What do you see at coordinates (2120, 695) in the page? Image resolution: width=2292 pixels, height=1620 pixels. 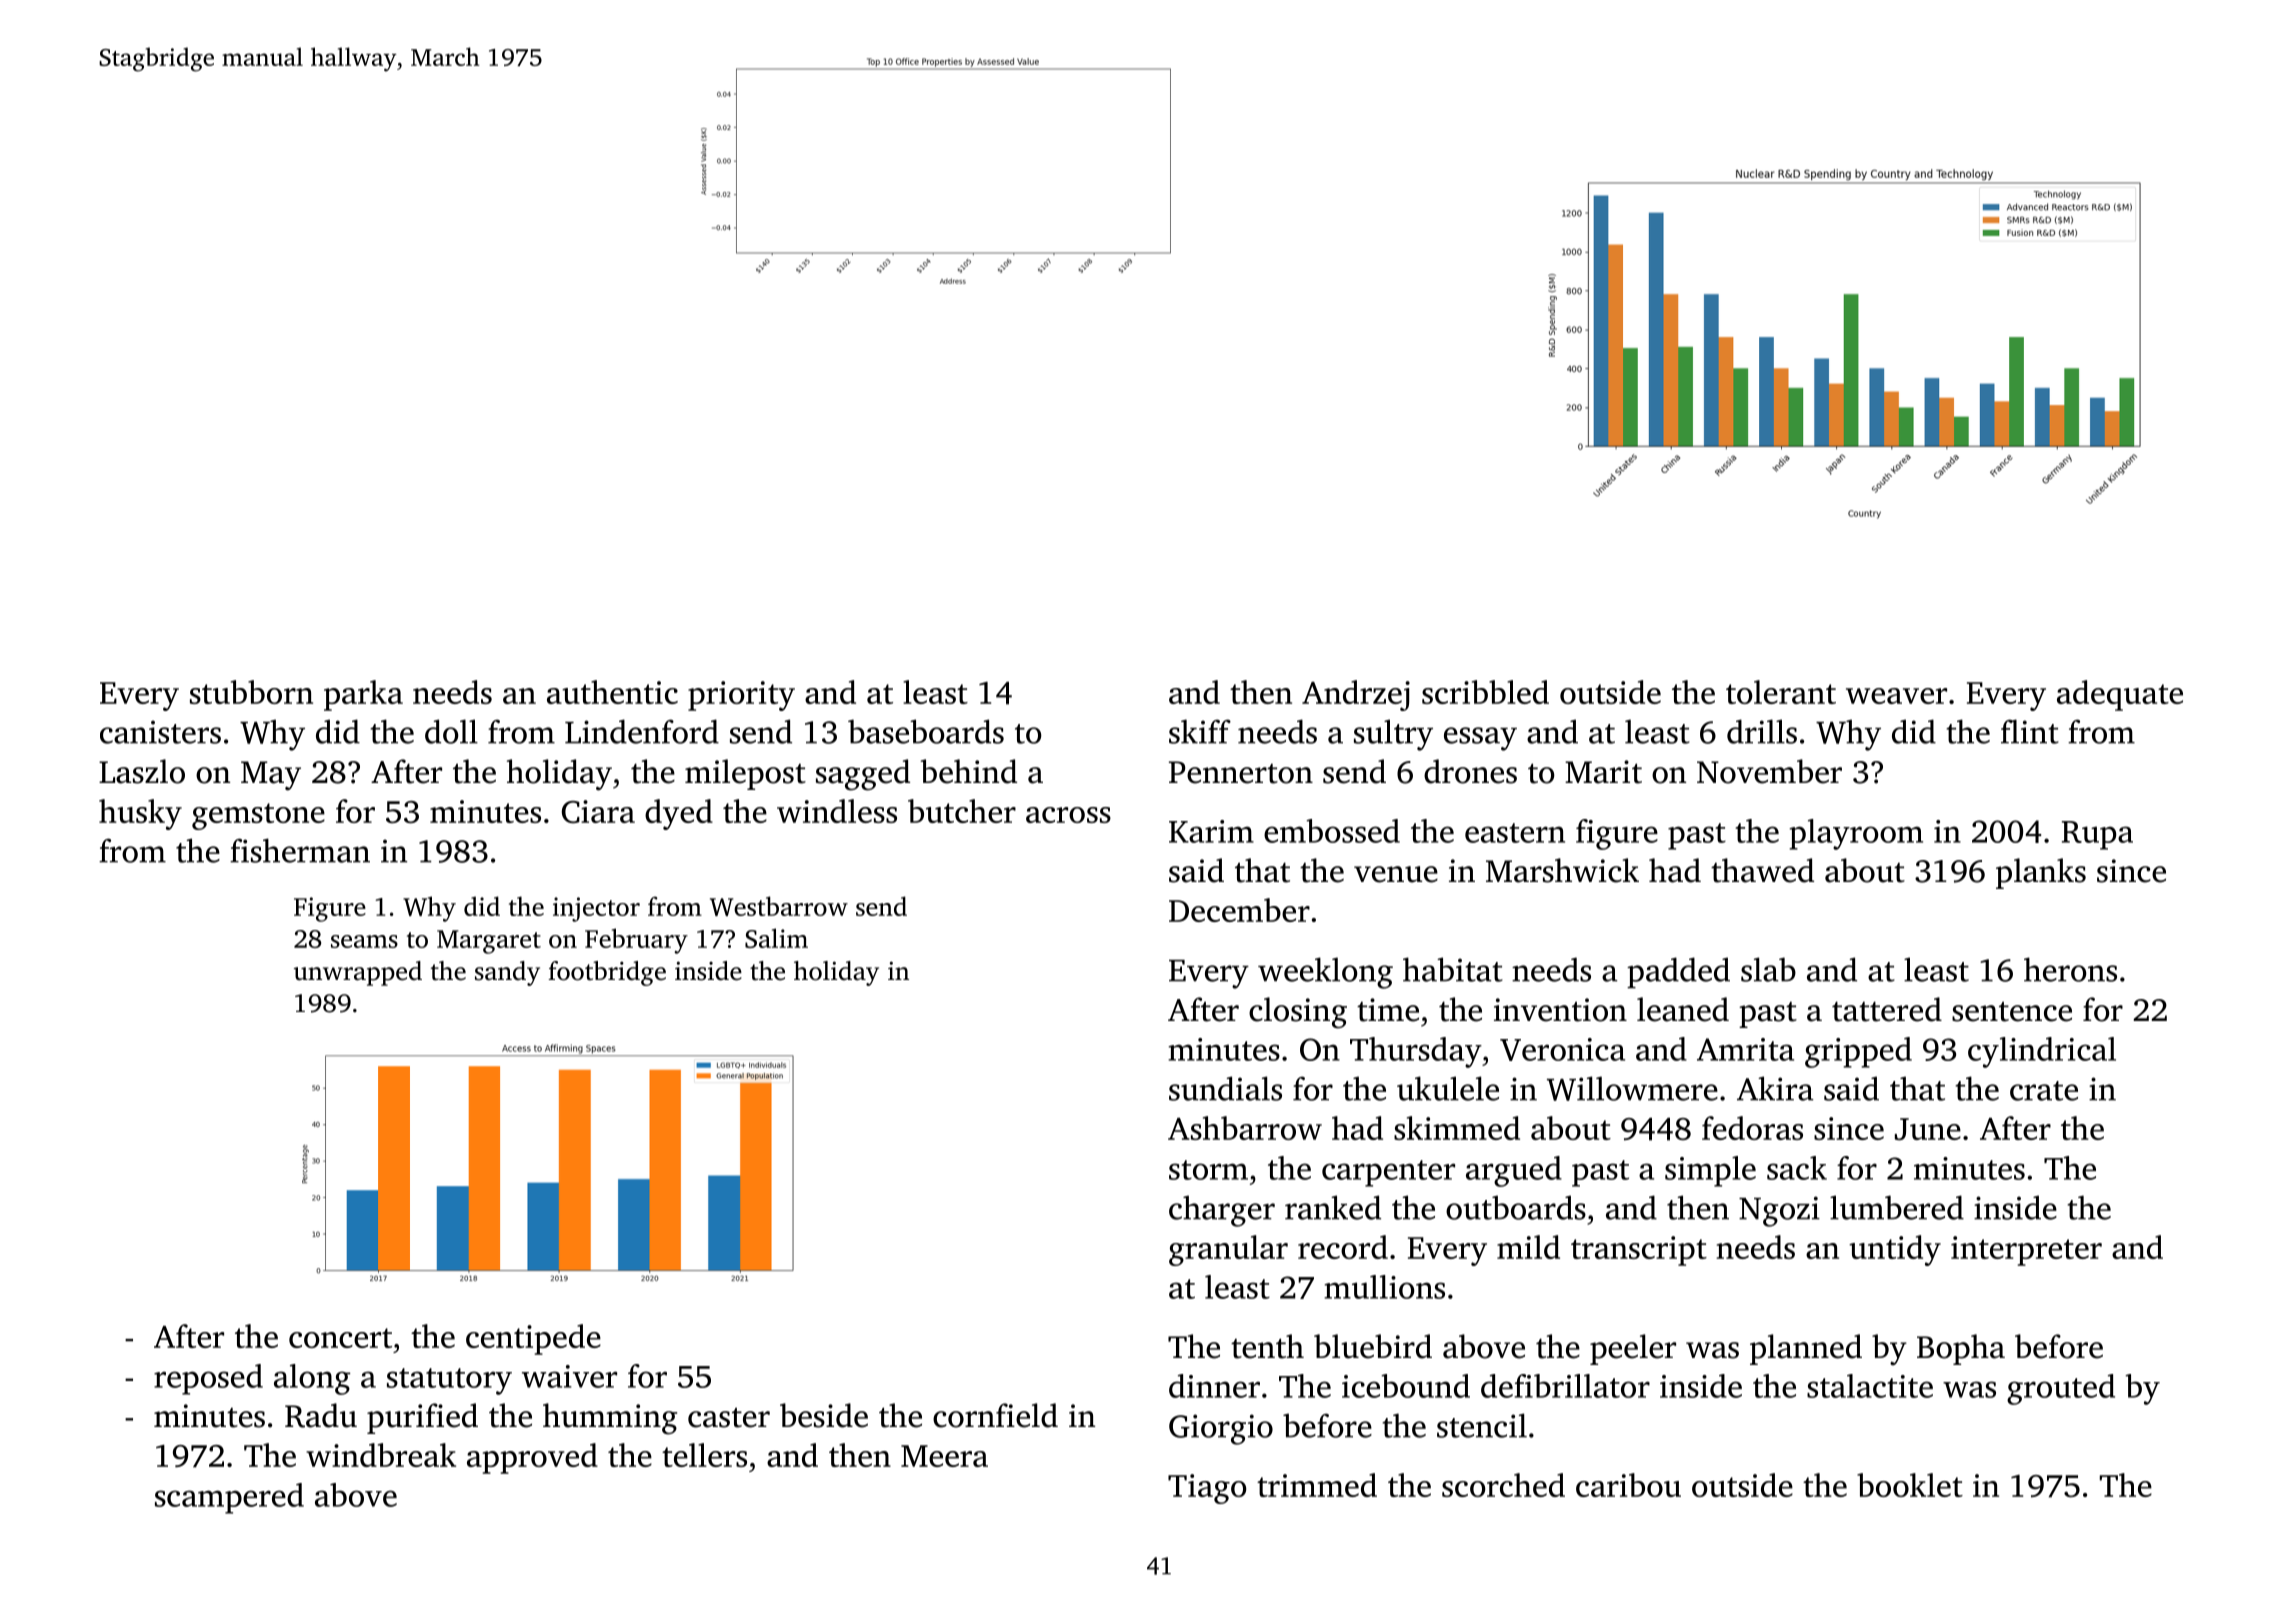 I see `adequate` at bounding box center [2120, 695].
